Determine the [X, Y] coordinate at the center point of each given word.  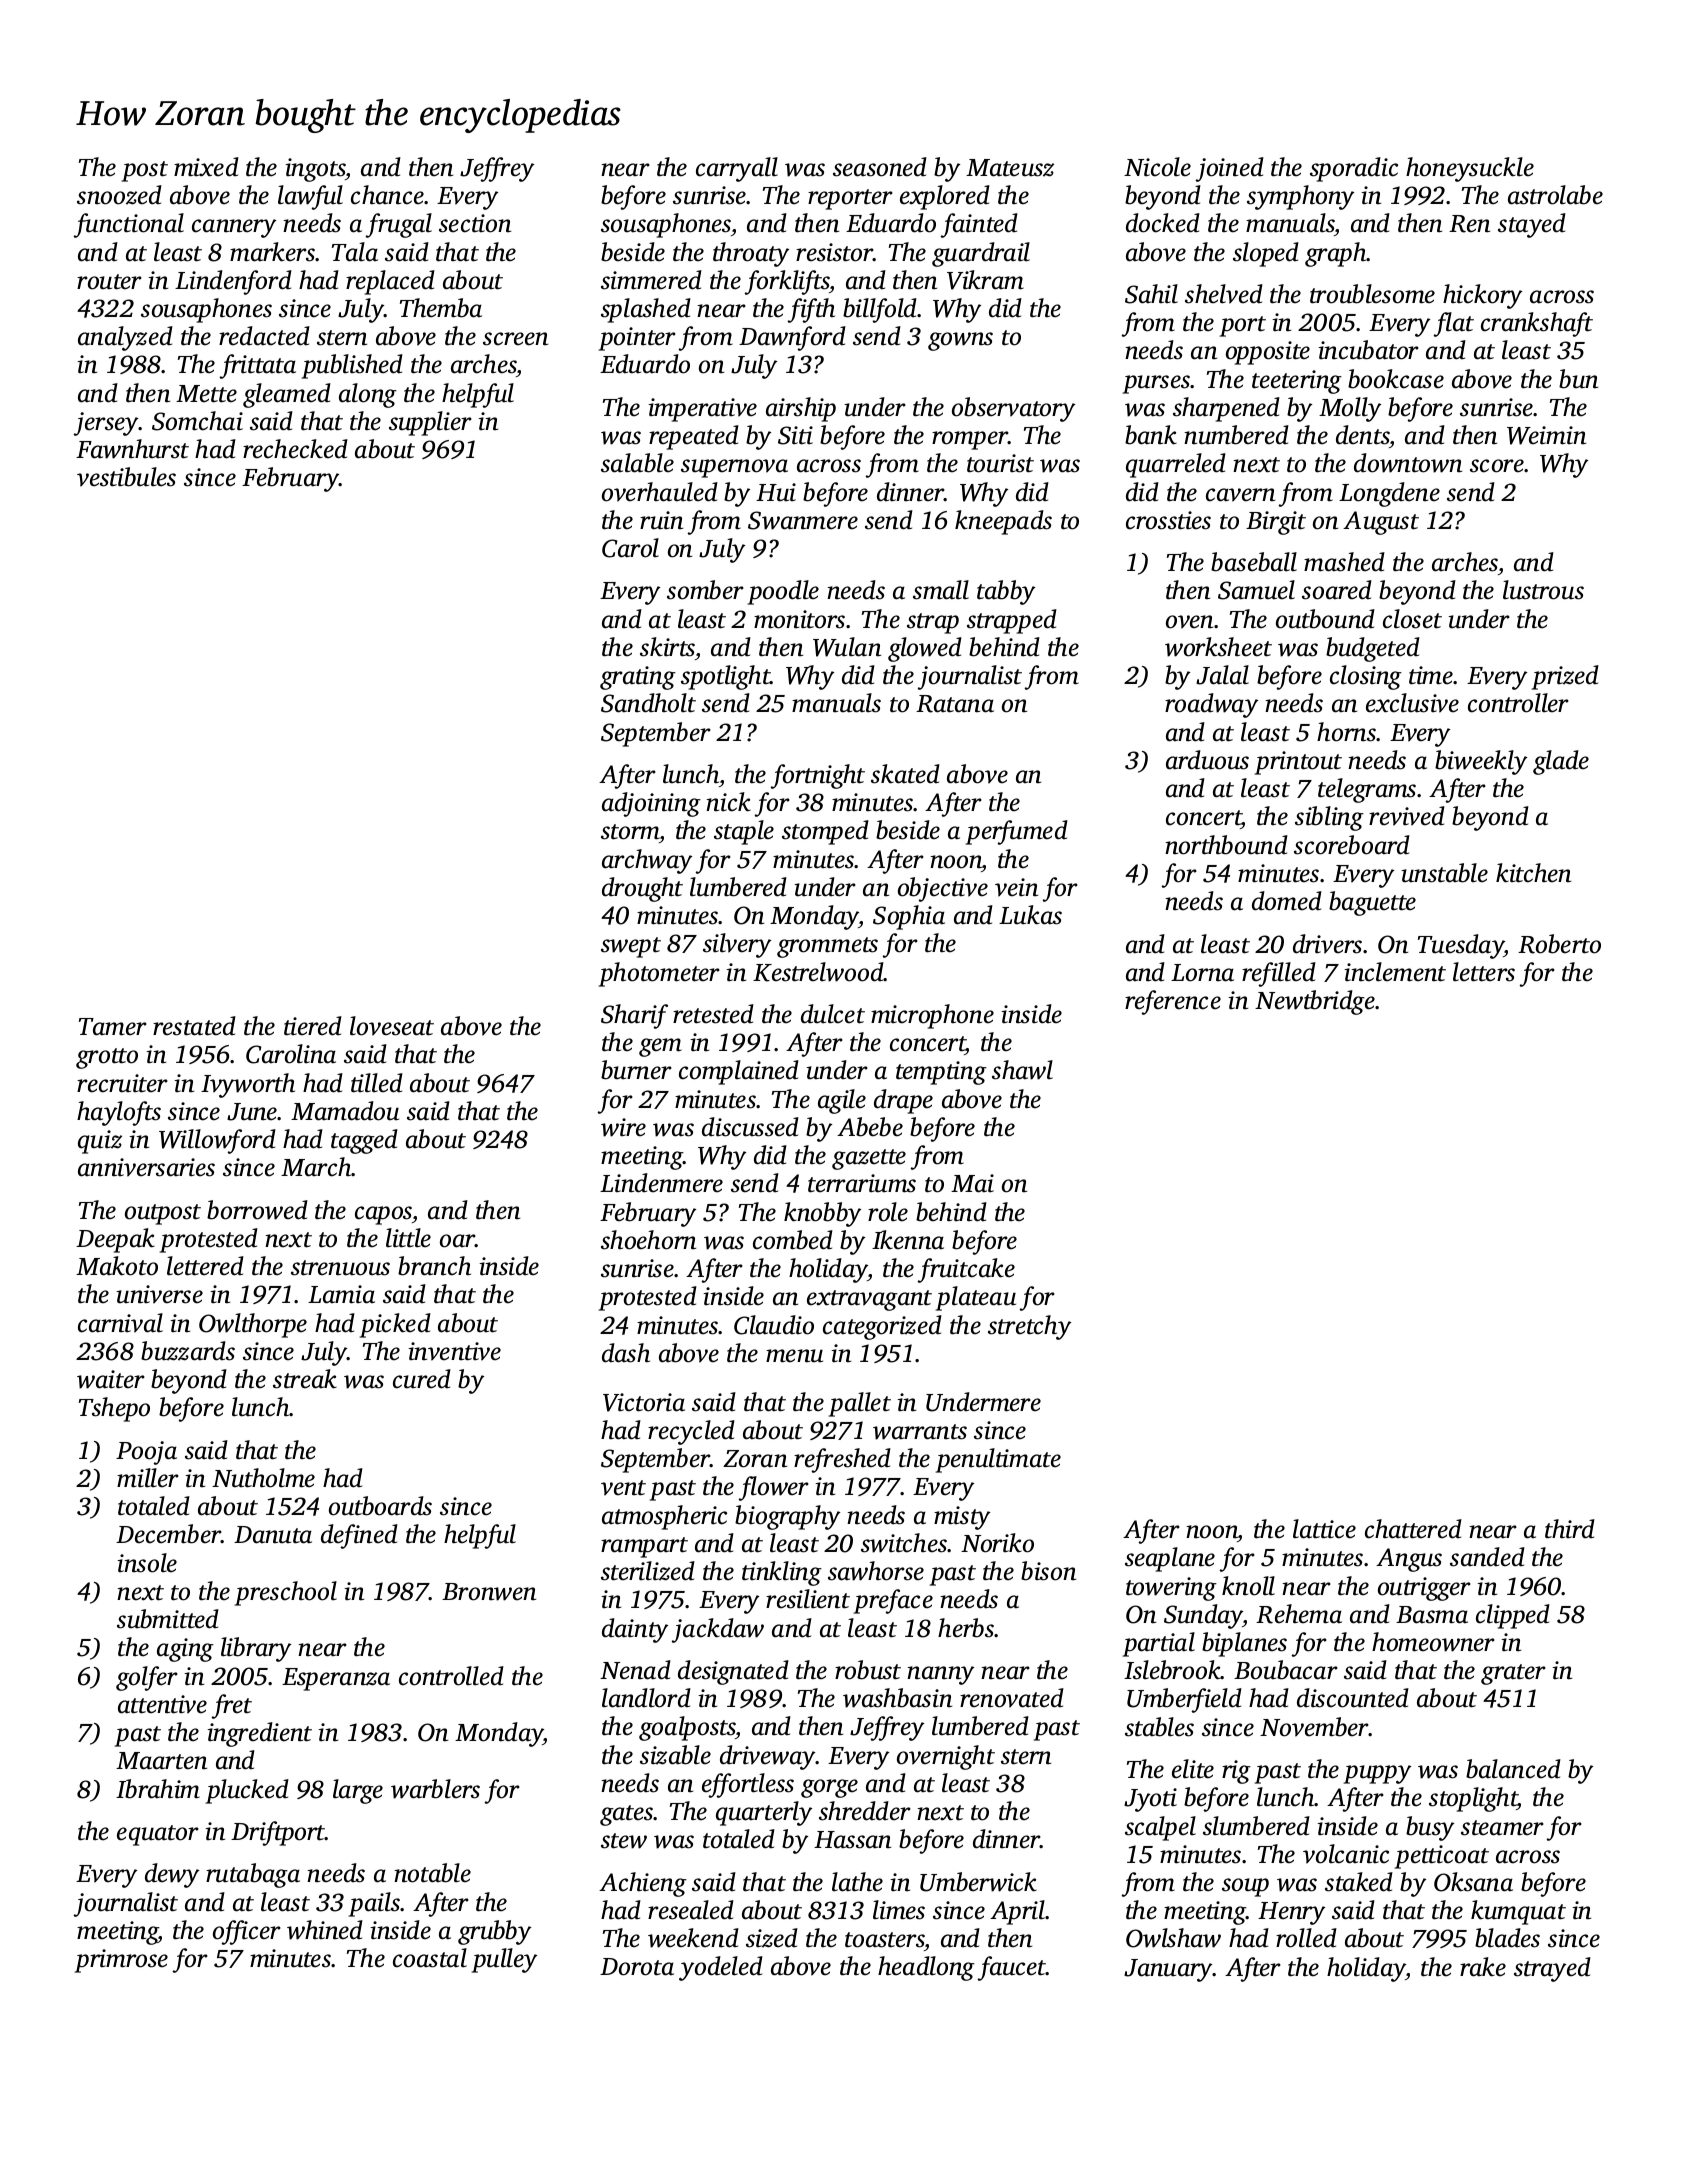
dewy [172, 1875]
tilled [377, 1083]
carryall [737, 169]
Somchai [197, 421]
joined [1230, 169]
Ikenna [908, 1240]
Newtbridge [1315, 1002]
